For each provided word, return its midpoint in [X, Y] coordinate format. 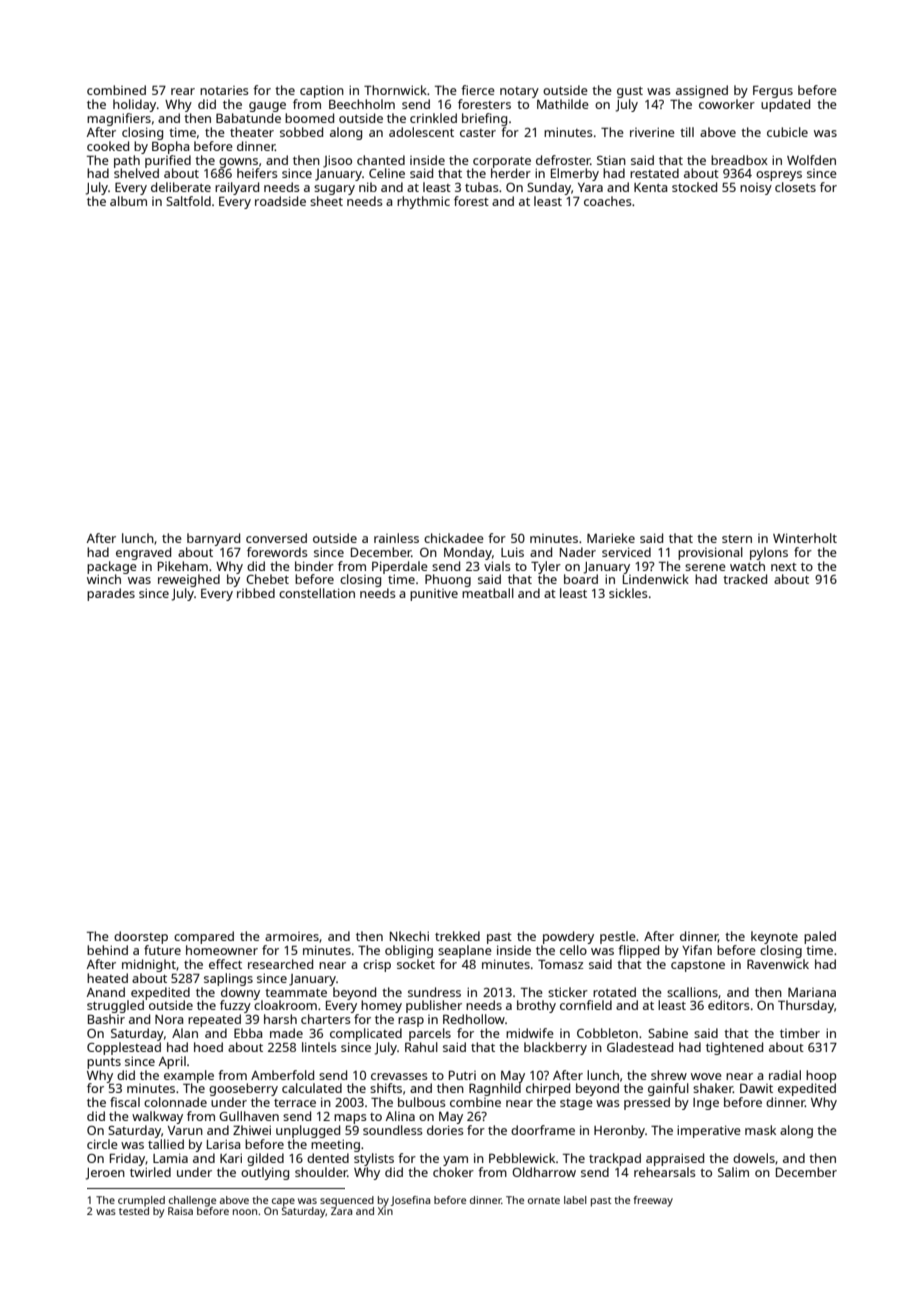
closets [795, 187]
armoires [292, 936]
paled [820, 937]
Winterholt [805, 538]
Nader [578, 552]
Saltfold [188, 201]
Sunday [549, 188]
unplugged [308, 1131]
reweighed [189, 580]
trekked [457, 936]
